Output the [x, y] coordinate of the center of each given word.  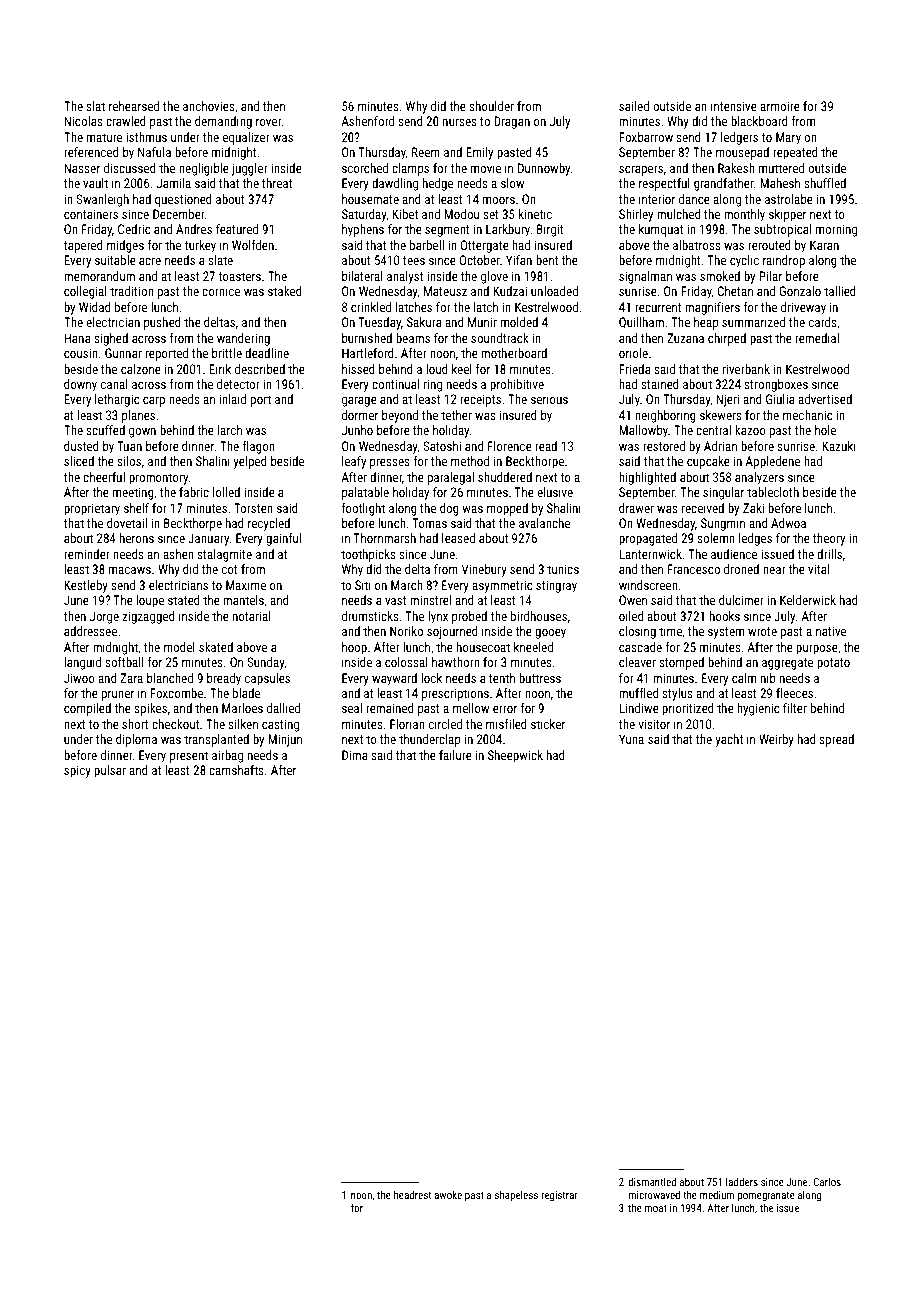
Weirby [776, 740]
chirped [727, 339]
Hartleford [368, 353]
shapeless [516, 1195]
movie [486, 168]
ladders [742, 1181]
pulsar [110, 771]
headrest [412, 1194]
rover [269, 122]
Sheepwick [515, 756]
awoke [448, 1195]
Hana [77, 338]
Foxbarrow [646, 137]
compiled [87, 709]
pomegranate [766, 1196]
